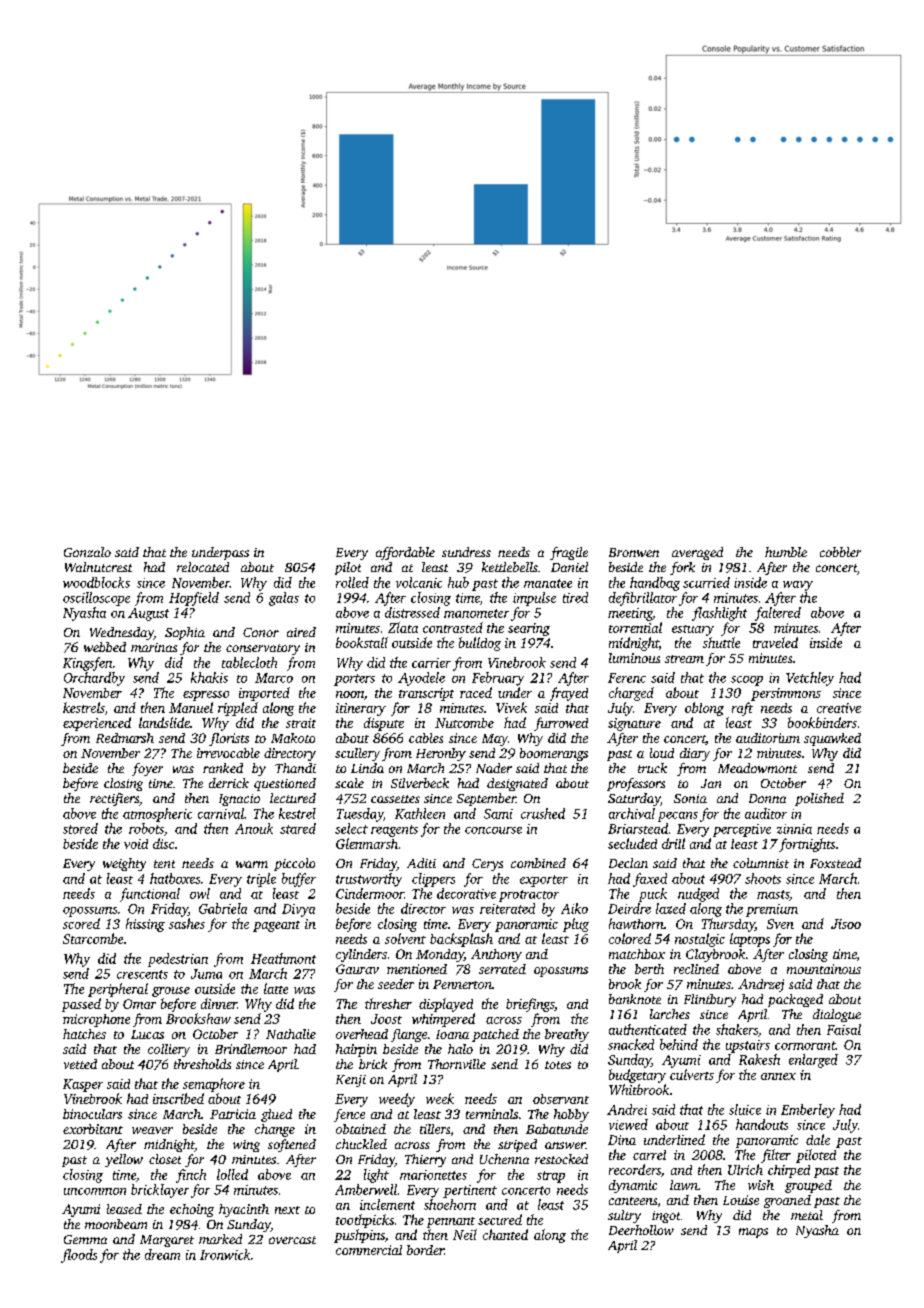 Image resolution: width=924 pixels, height=1308 pixels. What do you see at coordinates (464, 723) in the page?
I see `Nutcombe` at bounding box center [464, 723].
